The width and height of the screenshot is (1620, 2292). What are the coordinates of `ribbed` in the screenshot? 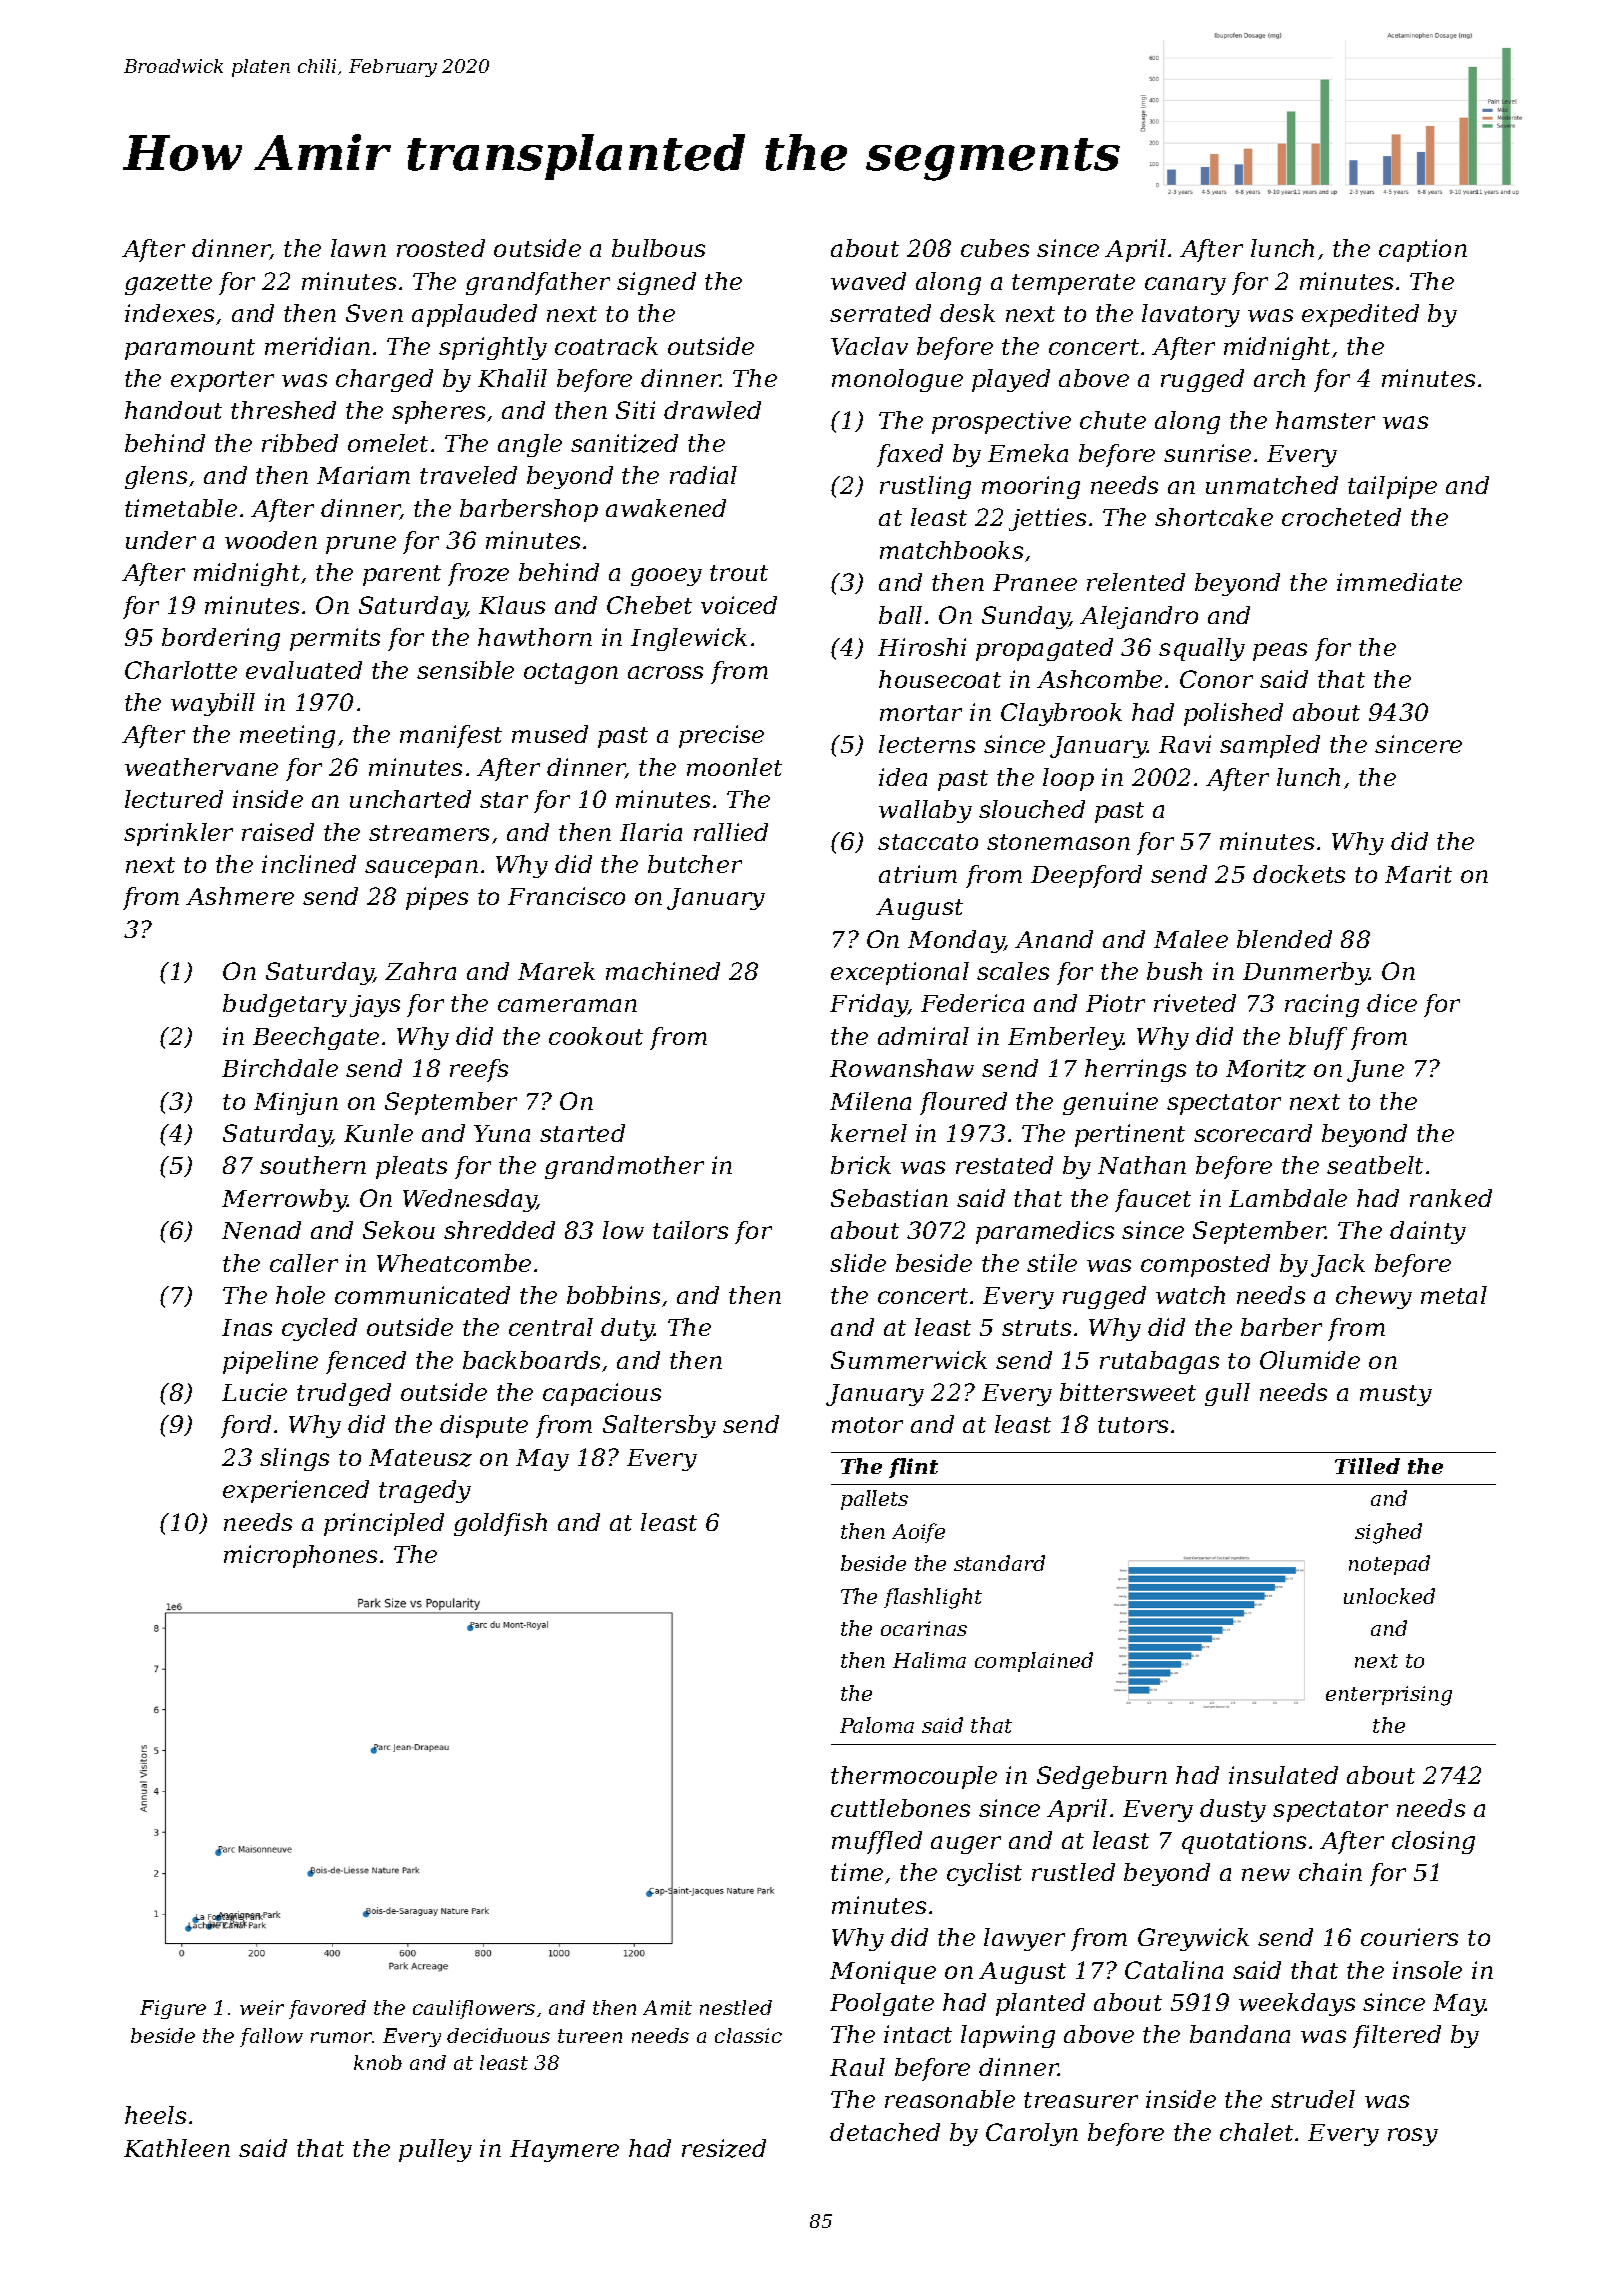 It's located at (300, 443).
